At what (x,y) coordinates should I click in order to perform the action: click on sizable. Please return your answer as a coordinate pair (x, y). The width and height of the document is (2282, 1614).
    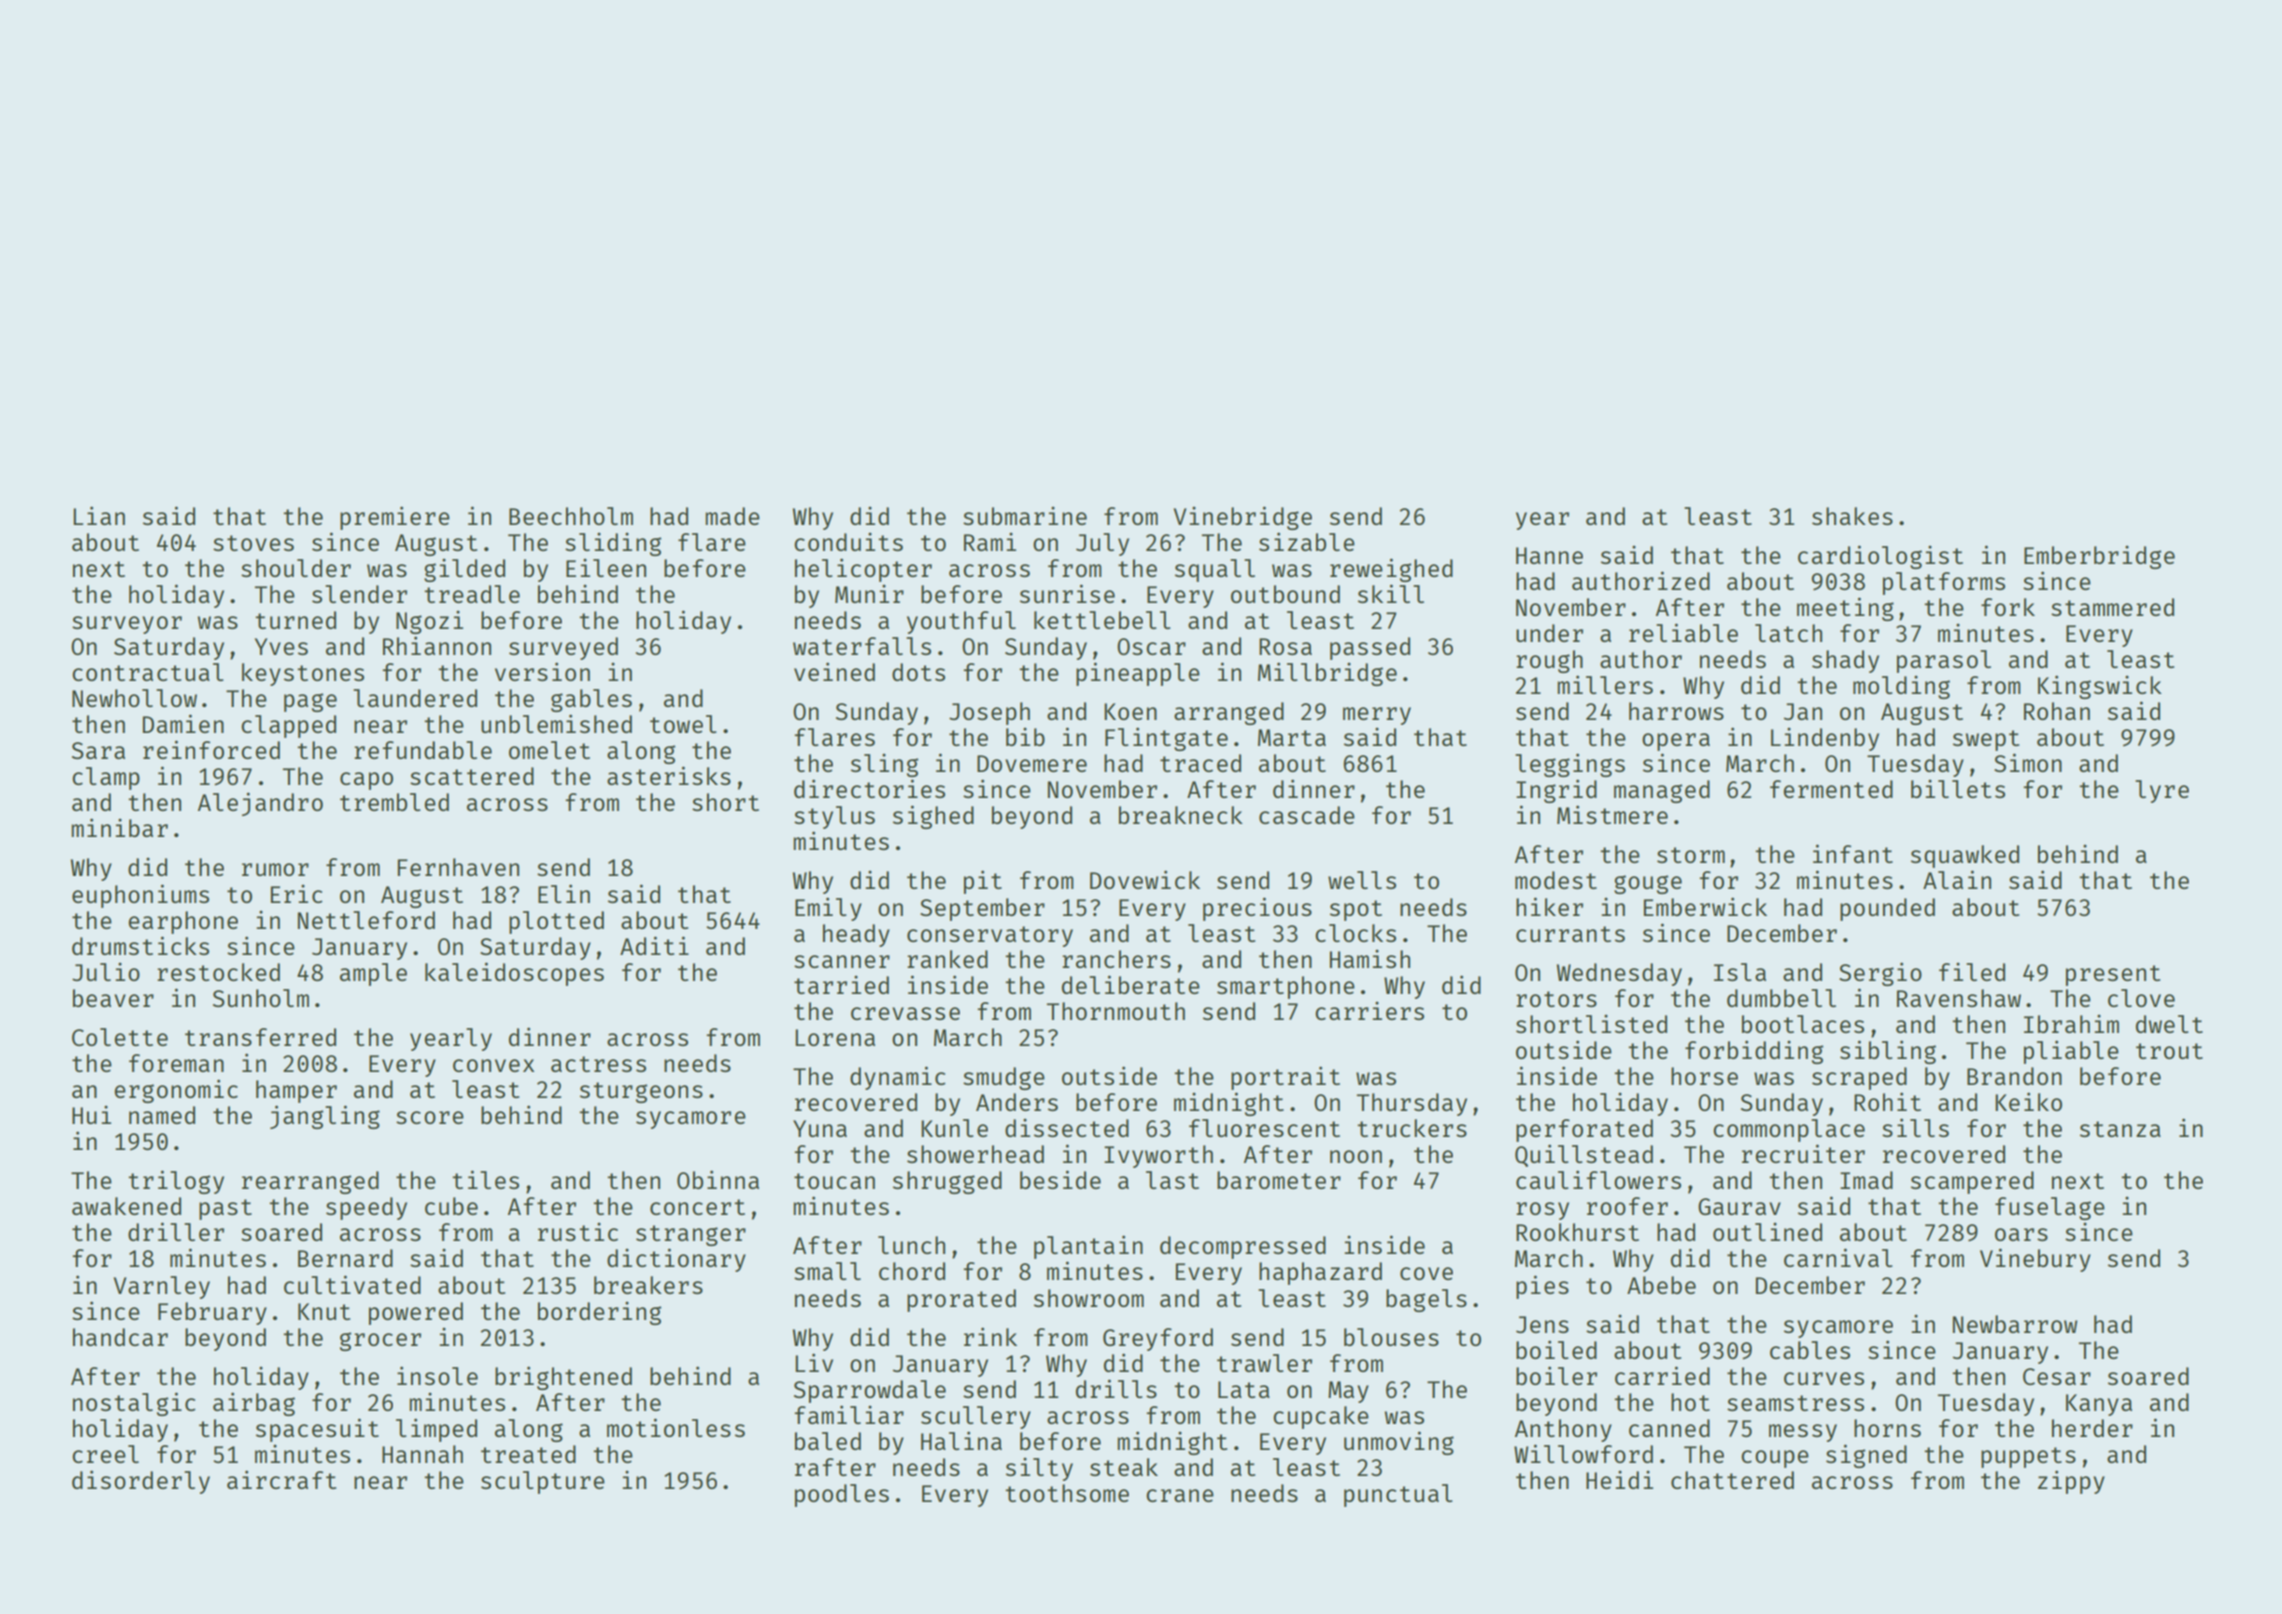
    Looking at the image, I should click on (1307, 541).
